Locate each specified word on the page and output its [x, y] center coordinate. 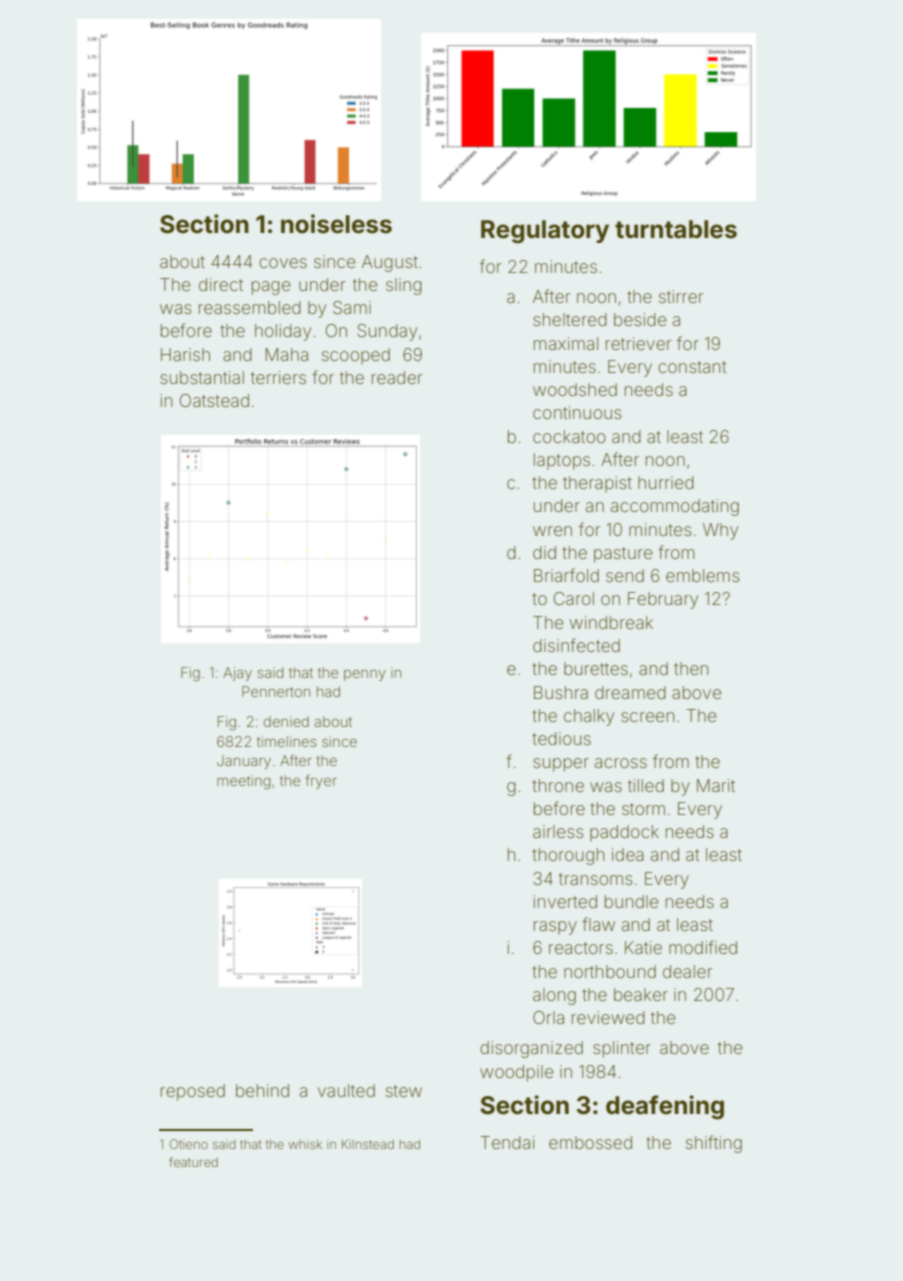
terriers [278, 377]
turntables [676, 229]
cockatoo [569, 436]
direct [221, 284]
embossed [590, 1142]
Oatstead [214, 400]
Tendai [507, 1142]
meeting [244, 782]
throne [558, 785]
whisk [305, 1144]
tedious [561, 738]
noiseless [336, 224]
